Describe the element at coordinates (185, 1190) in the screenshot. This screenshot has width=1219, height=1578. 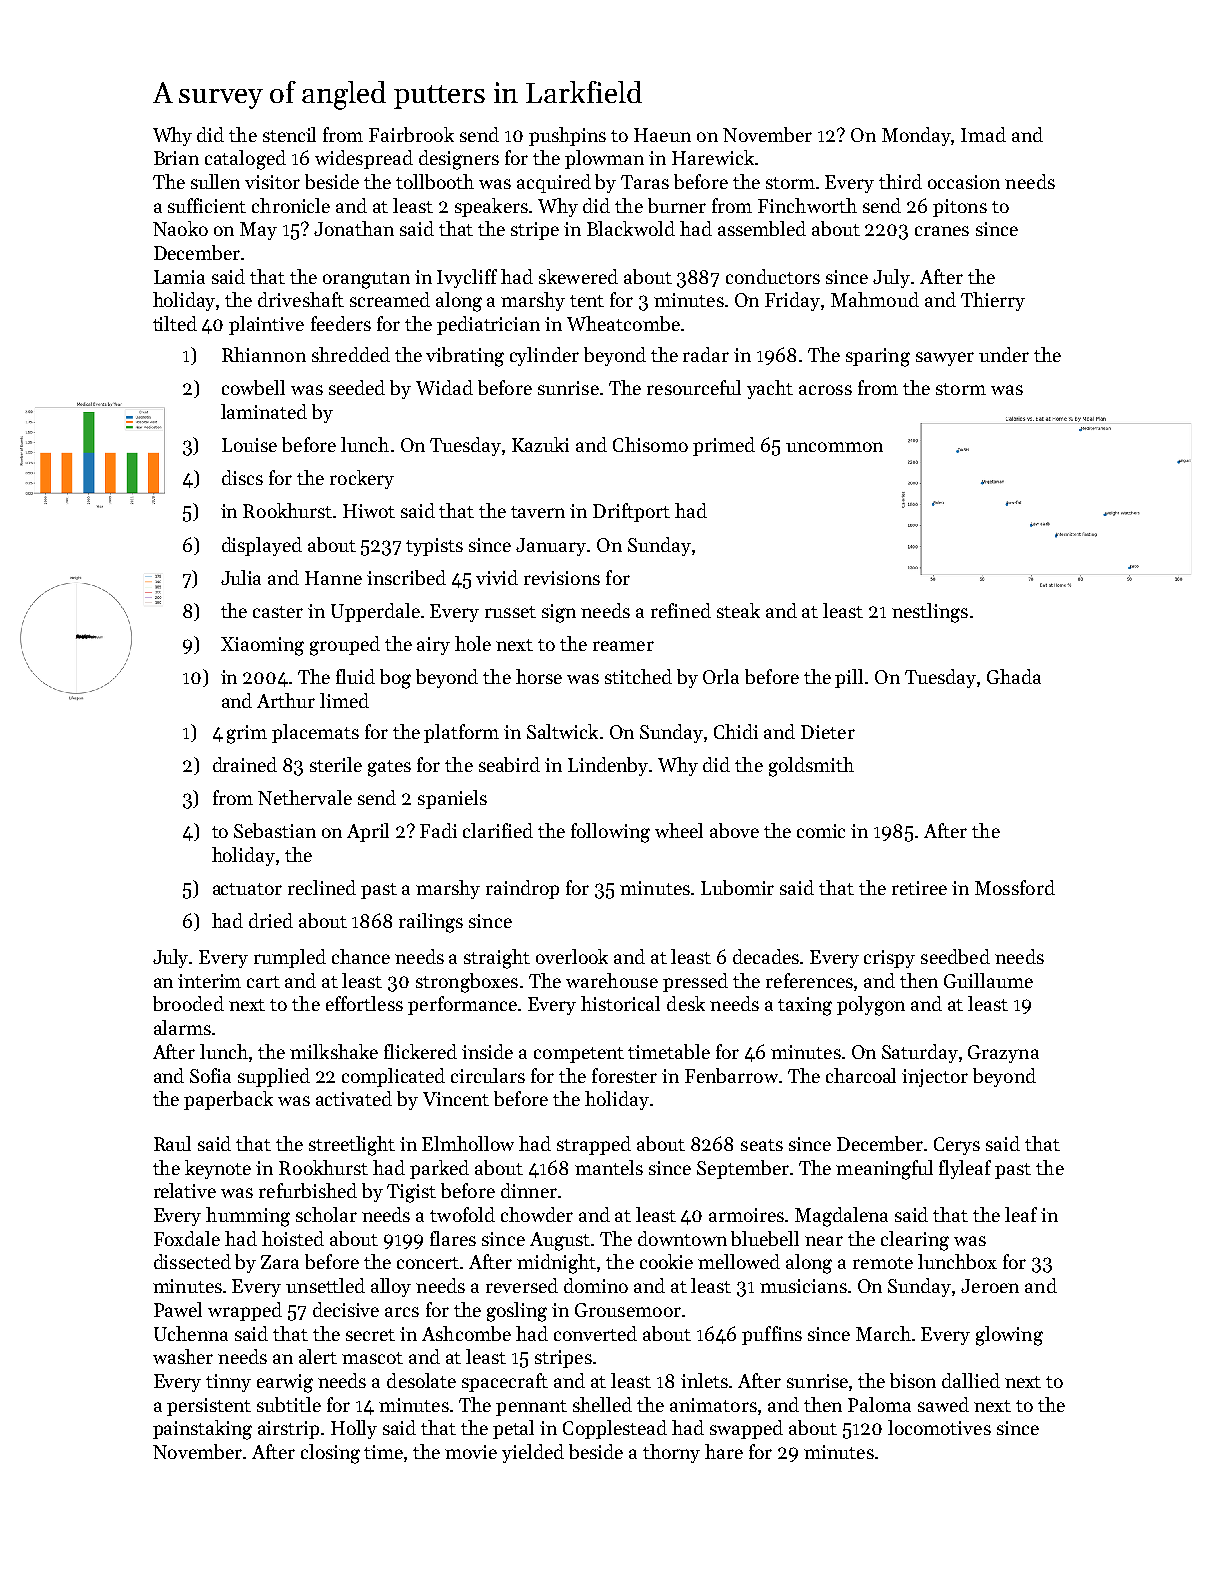
I see `relative` at that location.
